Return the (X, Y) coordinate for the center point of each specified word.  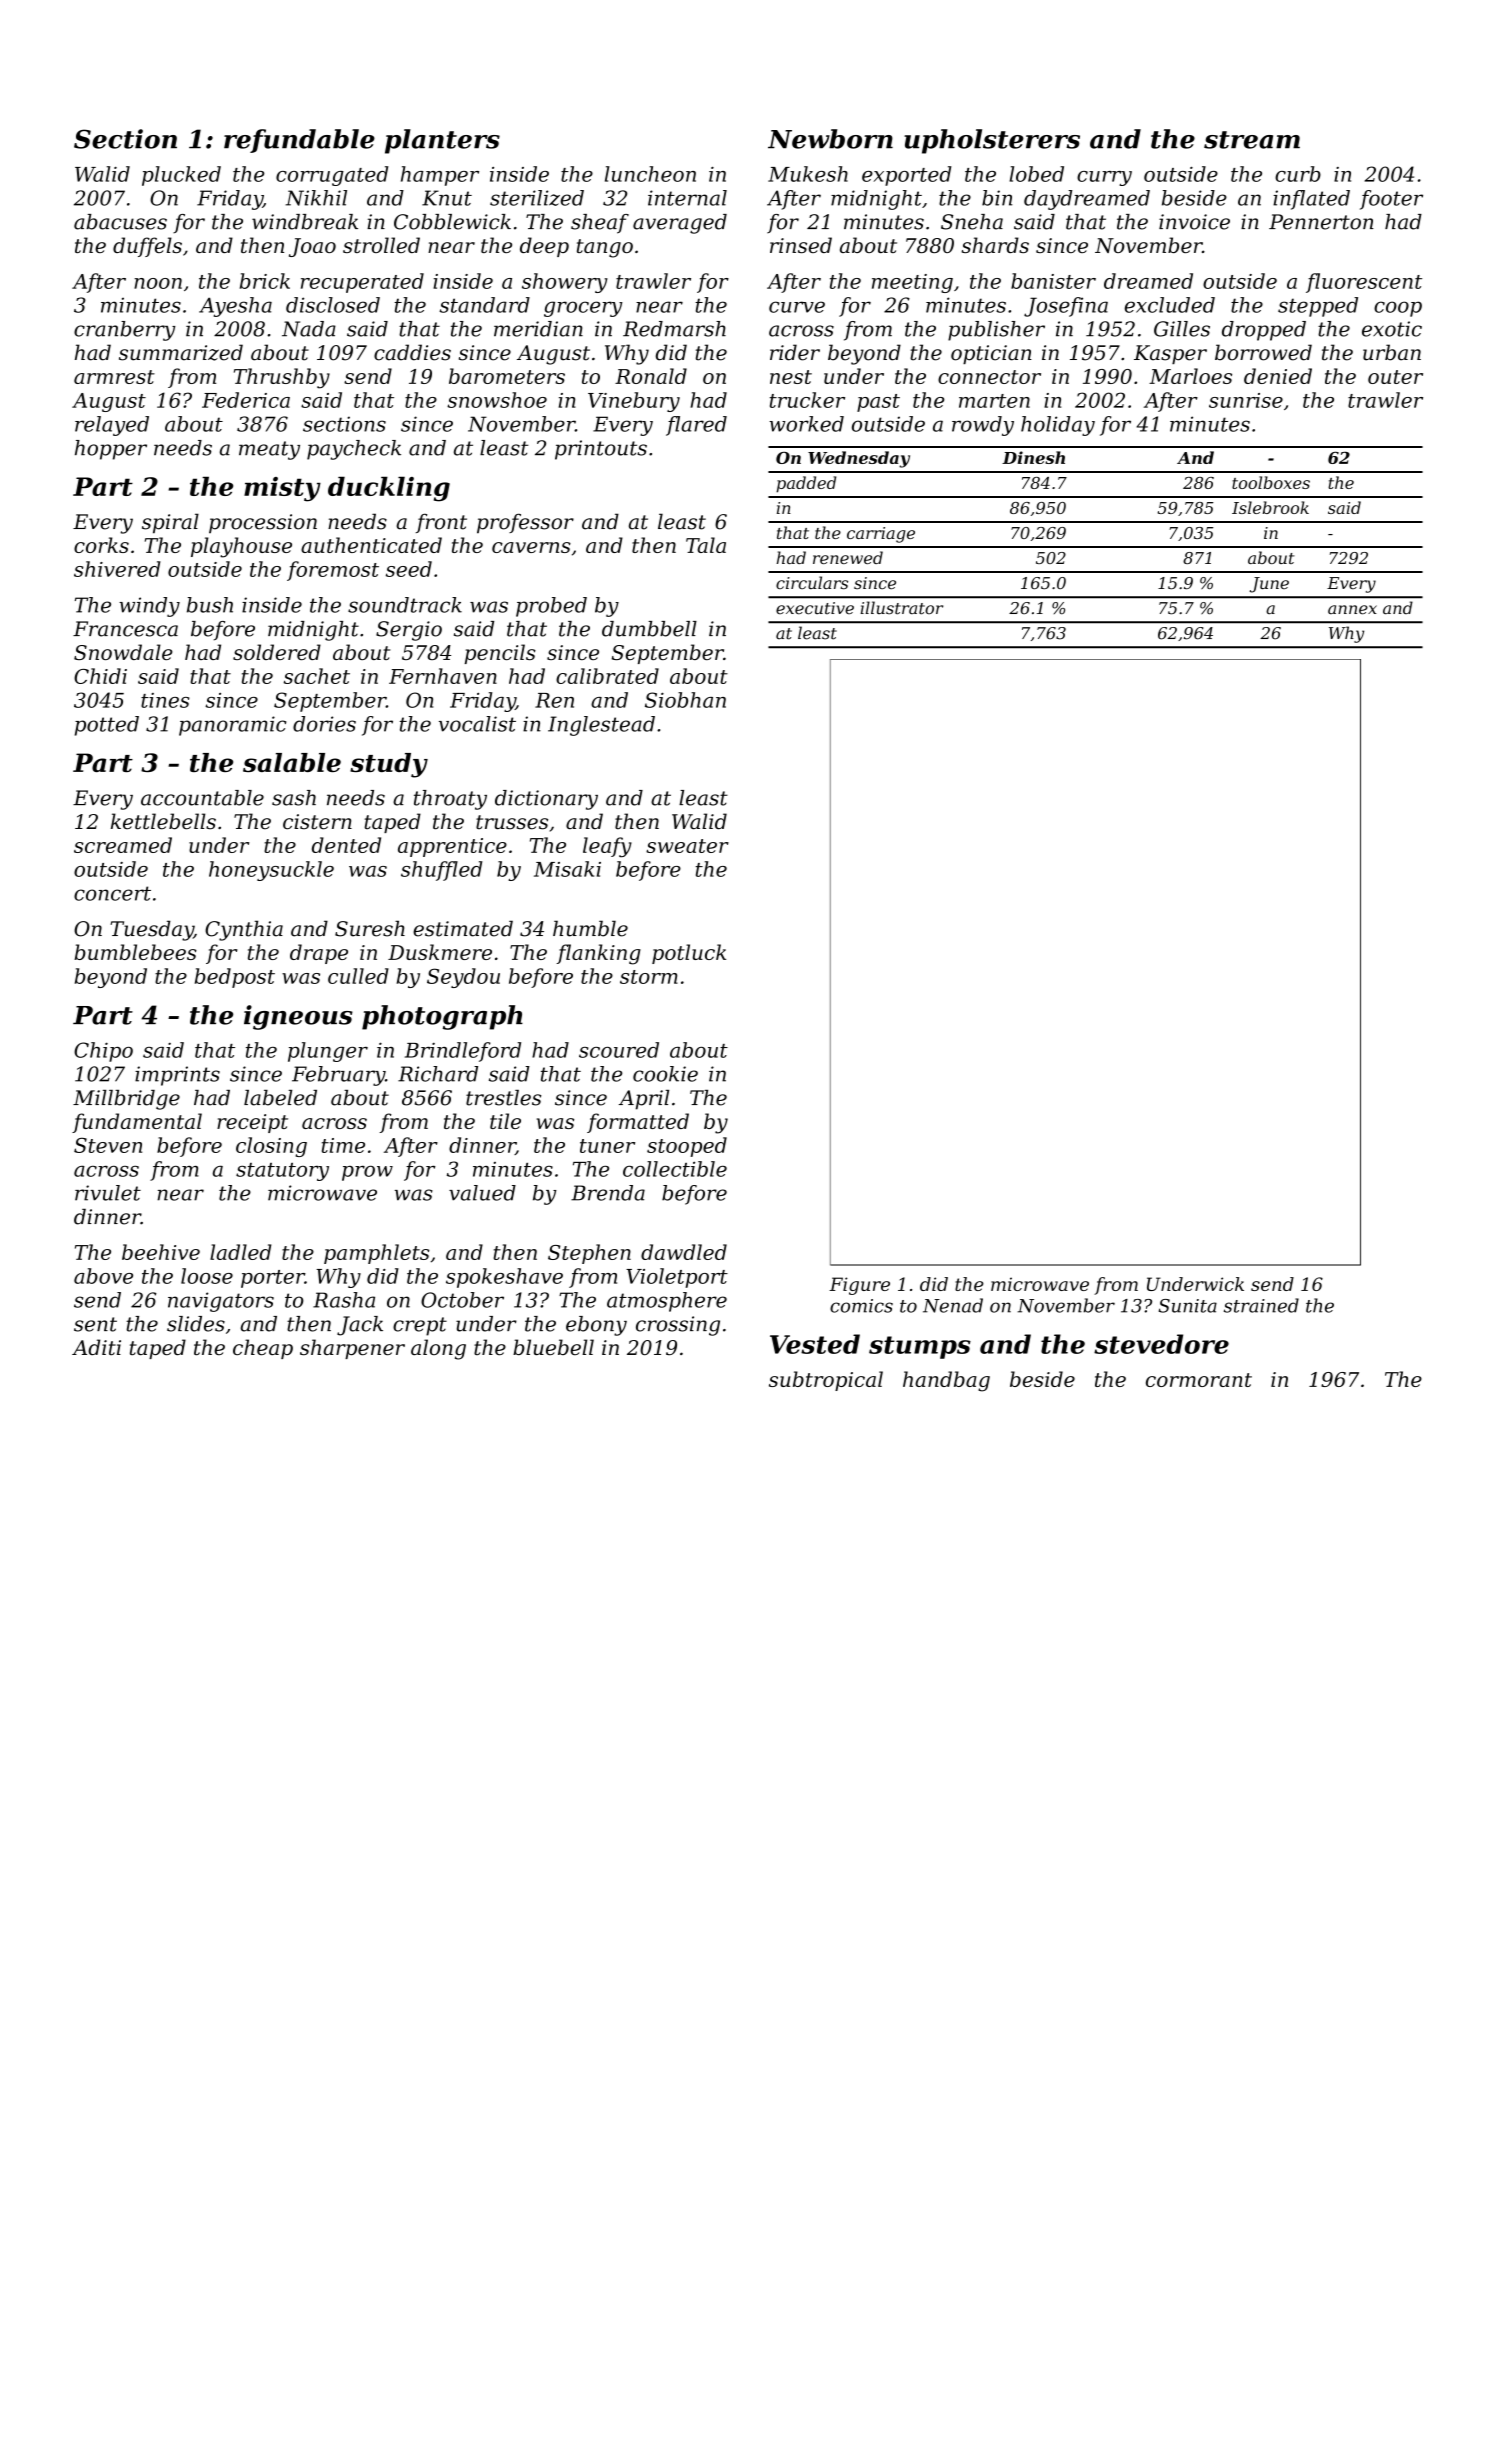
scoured (619, 1050)
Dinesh (1033, 457)
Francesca (125, 629)
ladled (240, 1252)
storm (649, 977)
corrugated (332, 176)
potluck (689, 954)
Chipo (103, 1052)
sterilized (537, 198)
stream (1252, 140)
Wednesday (859, 459)
